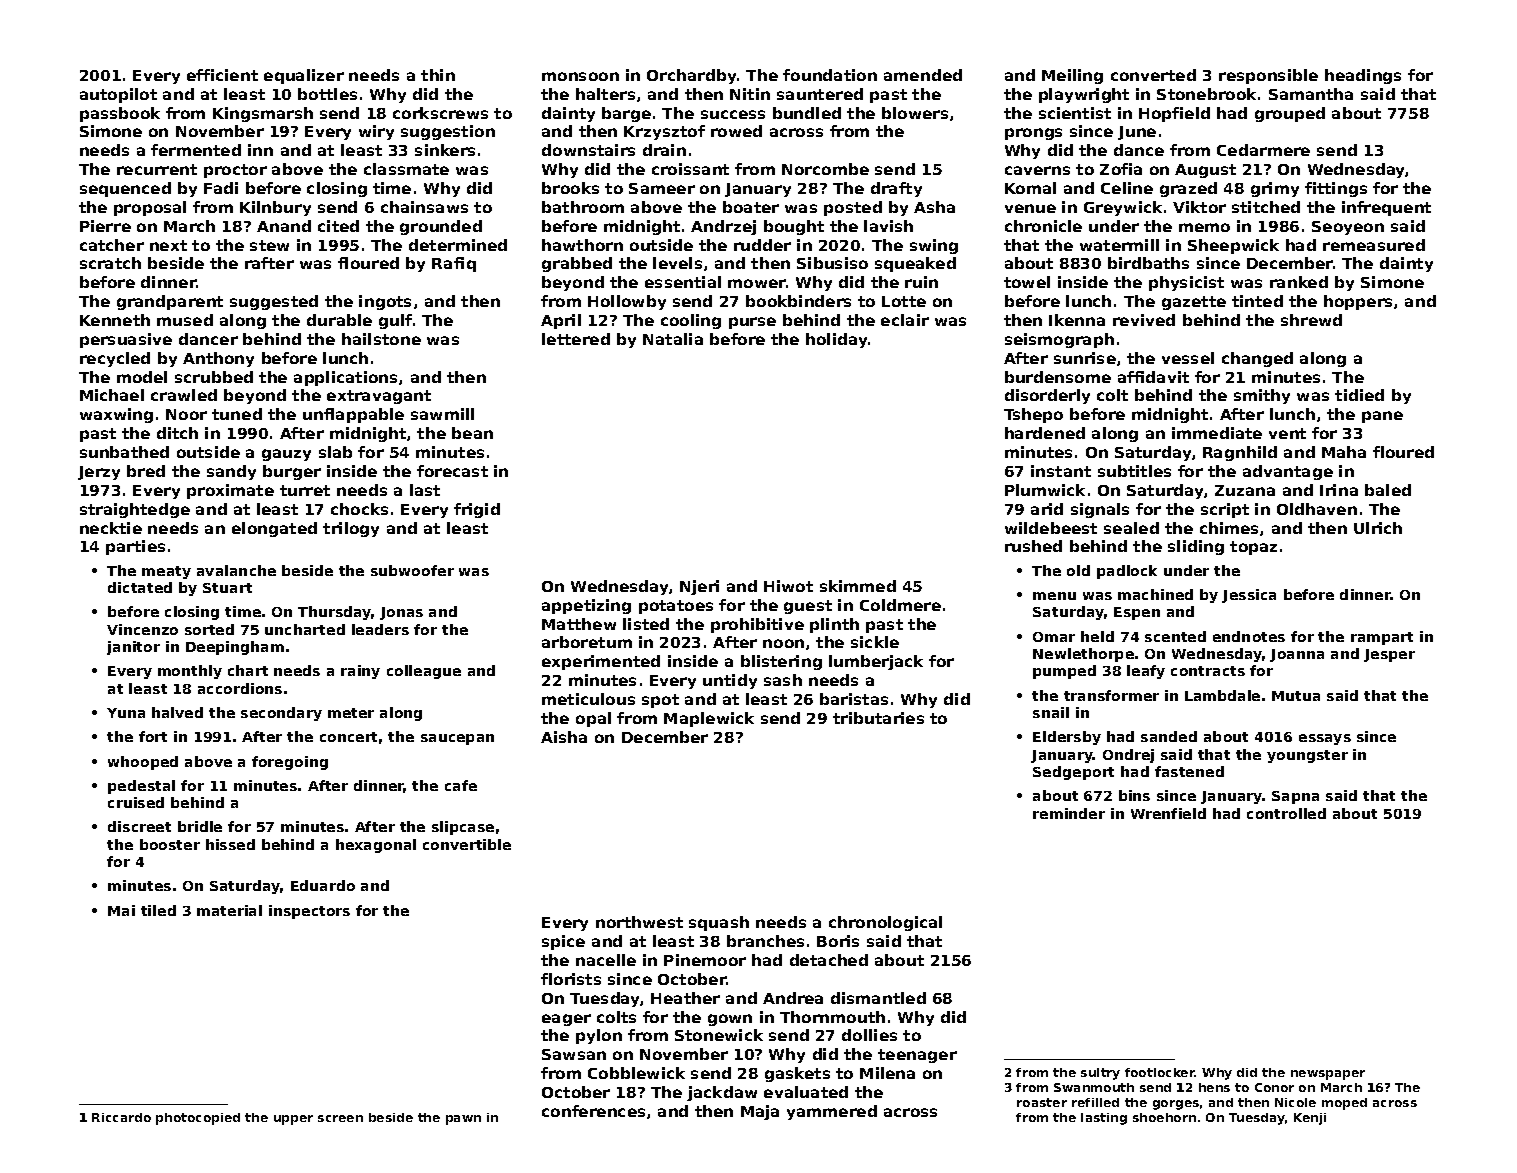  What do you see at coordinates (118, 95) in the screenshot?
I see `autopilot` at bounding box center [118, 95].
